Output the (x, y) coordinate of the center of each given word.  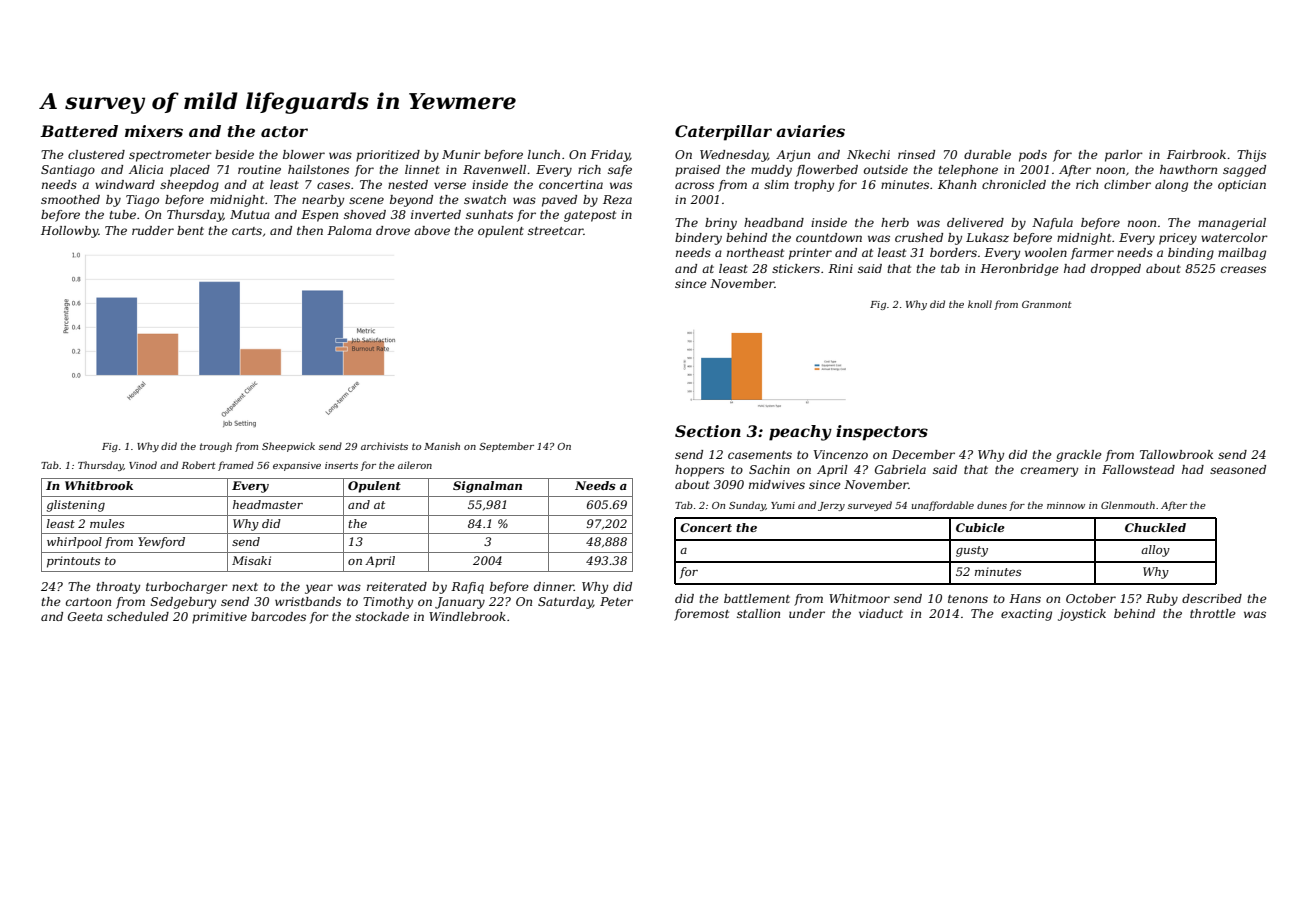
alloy (1155, 551)
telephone (968, 171)
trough (216, 447)
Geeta (85, 616)
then (310, 230)
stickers (796, 268)
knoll (980, 304)
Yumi (783, 505)
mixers (154, 131)
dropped (1116, 270)
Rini (840, 268)
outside (886, 169)
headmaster (268, 504)
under (807, 613)
